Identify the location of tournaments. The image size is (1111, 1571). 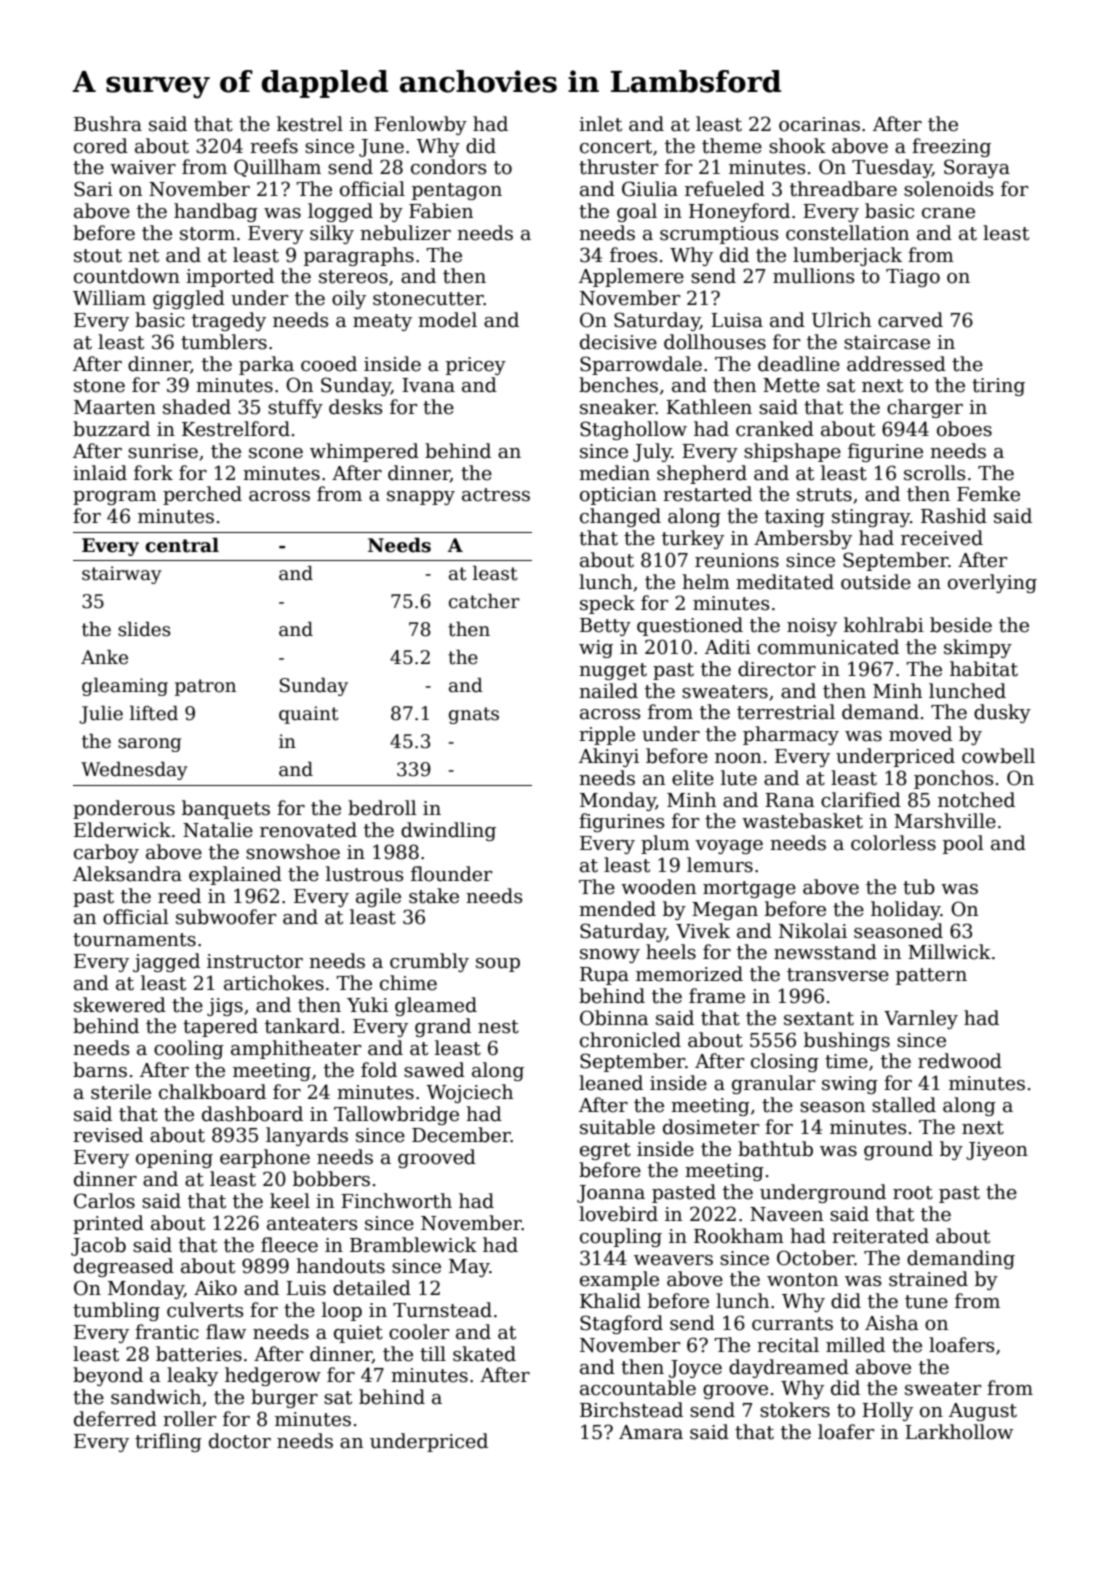
(134, 940).
